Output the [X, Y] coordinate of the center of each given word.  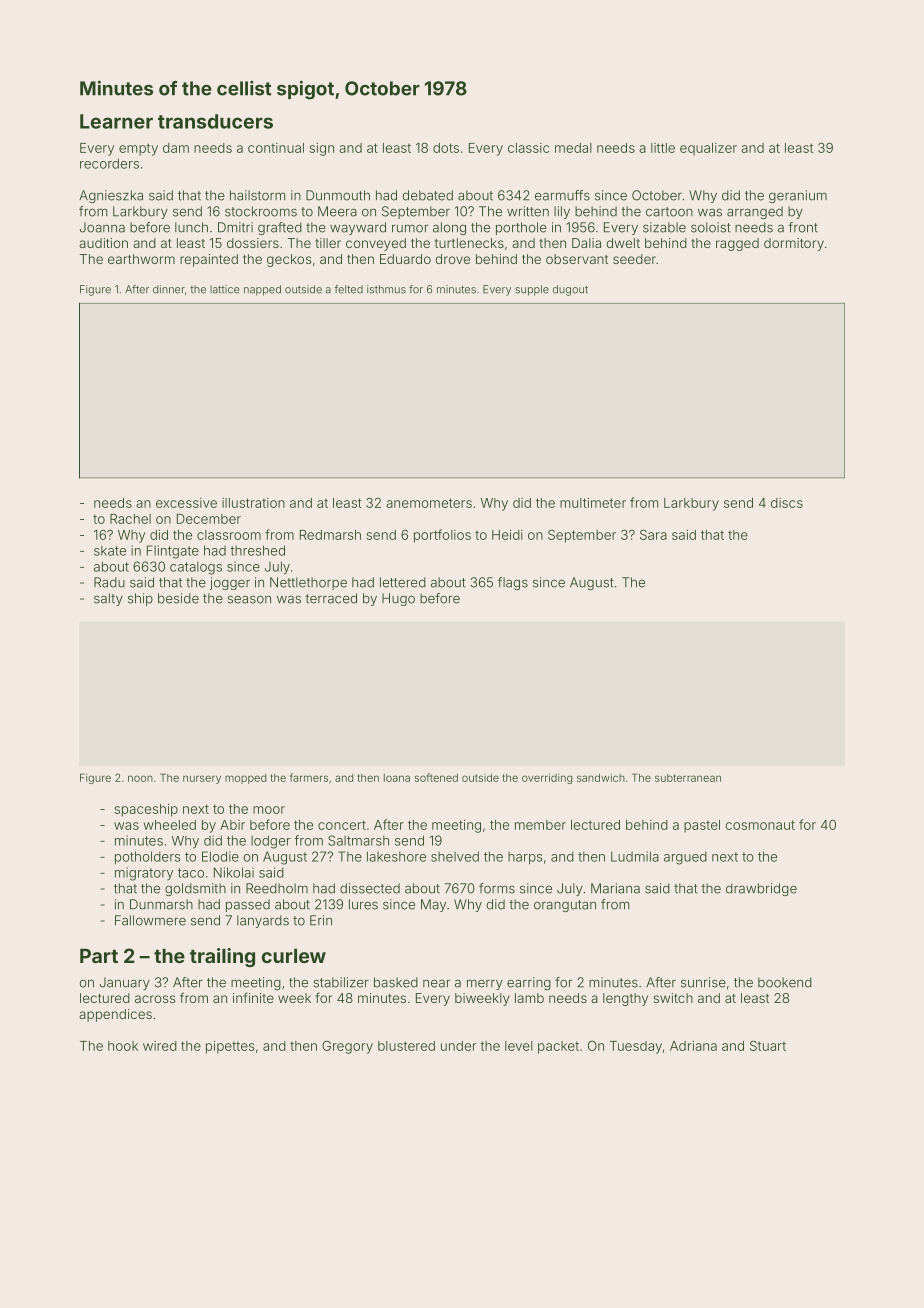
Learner [116, 121]
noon [140, 778]
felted [348, 289]
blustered [406, 1046]
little [663, 148]
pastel [702, 826]
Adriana [693, 1046]
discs [787, 503]
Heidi [507, 535]
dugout [570, 290]
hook [123, 1046]
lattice [224, 289]
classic [528, 148]
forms [497, 888]
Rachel [130, 519]
